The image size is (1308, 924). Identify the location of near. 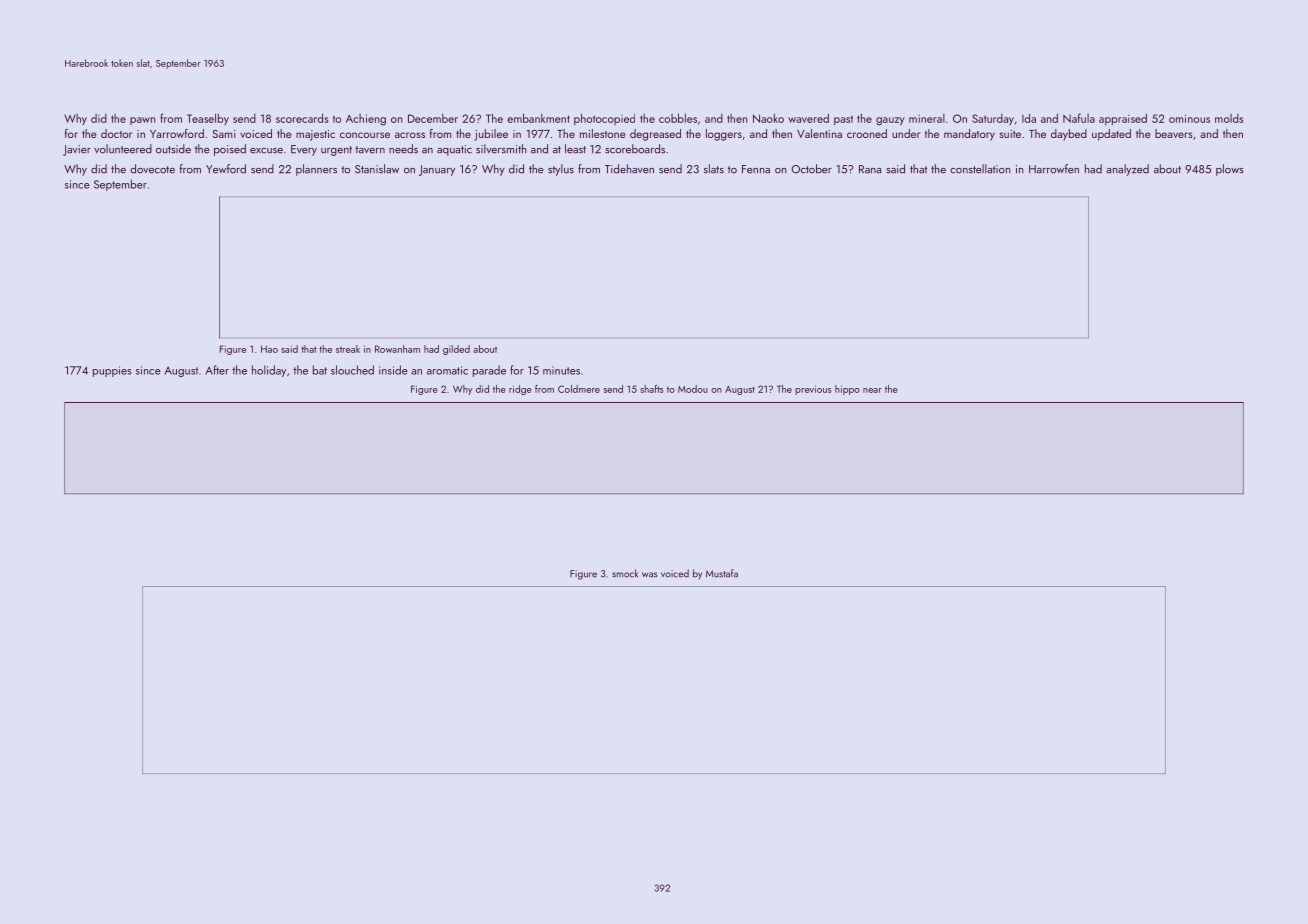
(872, 390).
